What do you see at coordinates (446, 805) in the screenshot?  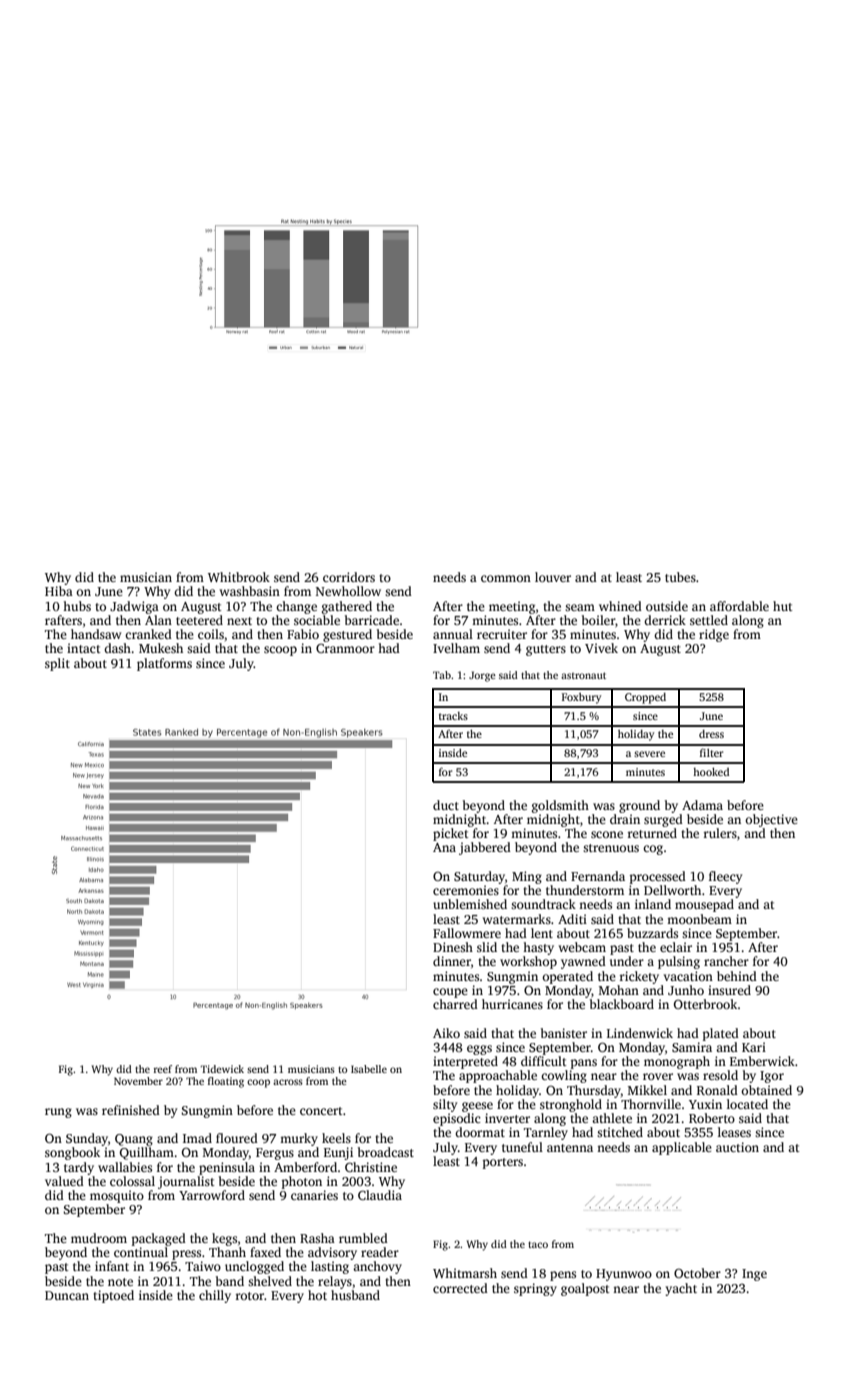 I see `duct` at bounding box center [446, 805].
